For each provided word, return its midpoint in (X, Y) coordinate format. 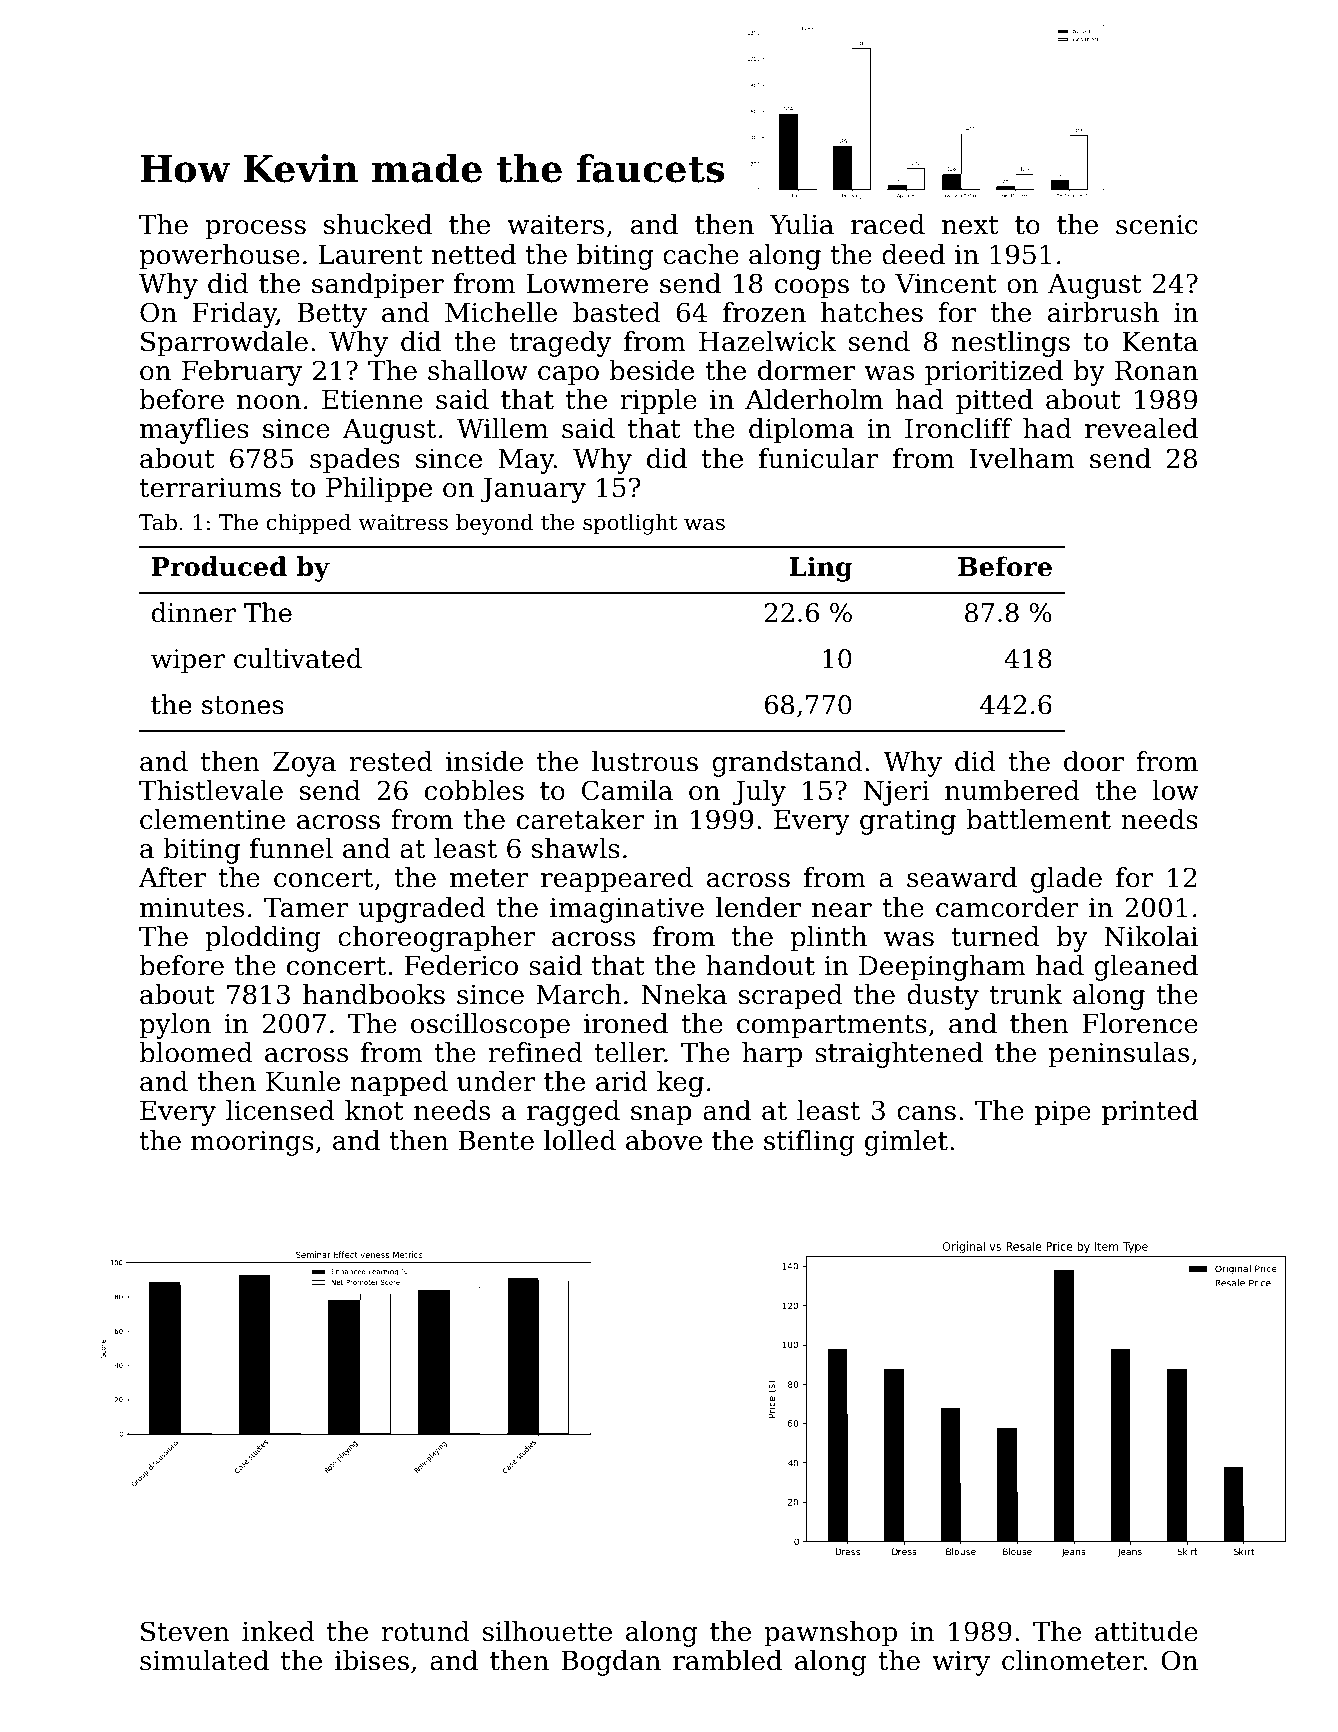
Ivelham (1022, 458)
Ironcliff (958, 428)
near (842, 910)
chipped (309, 524)
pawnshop (830, 1634)
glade (1066, 880)
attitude (1146, 1631)
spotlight (630, 524)
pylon (175, 1026)
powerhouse (220, 257)
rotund (426, 1631)
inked (278, 1631)
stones (243, 705)
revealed (1141, 428)
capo (568, 376)
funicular (818, 458)
